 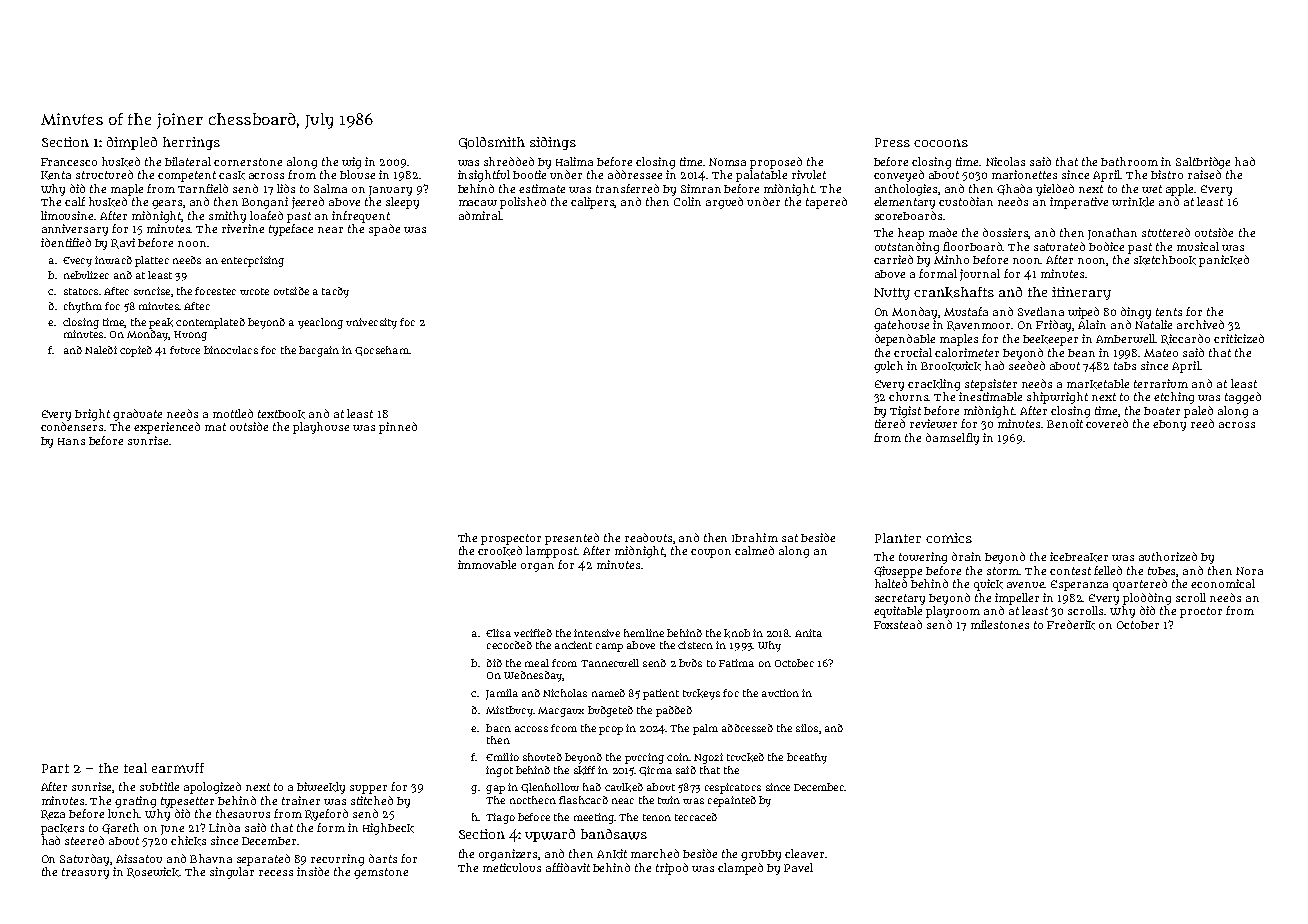 What do you see at coordinates (372, 800) in the screenshot?
I see `stitched` at bounding box center [372, 800].
